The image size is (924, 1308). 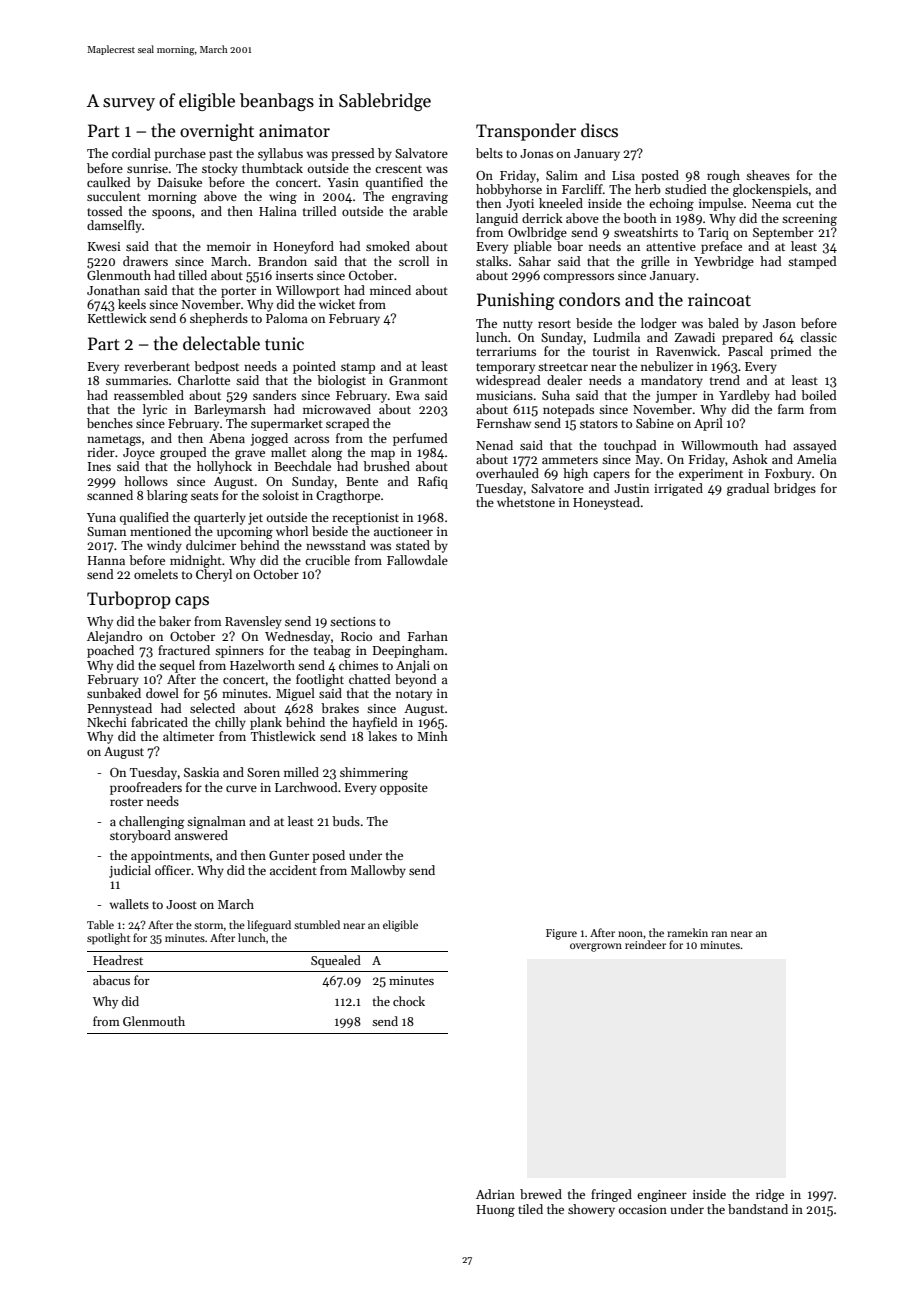 I want to click on whetstone, so click(x=526, y=502).
